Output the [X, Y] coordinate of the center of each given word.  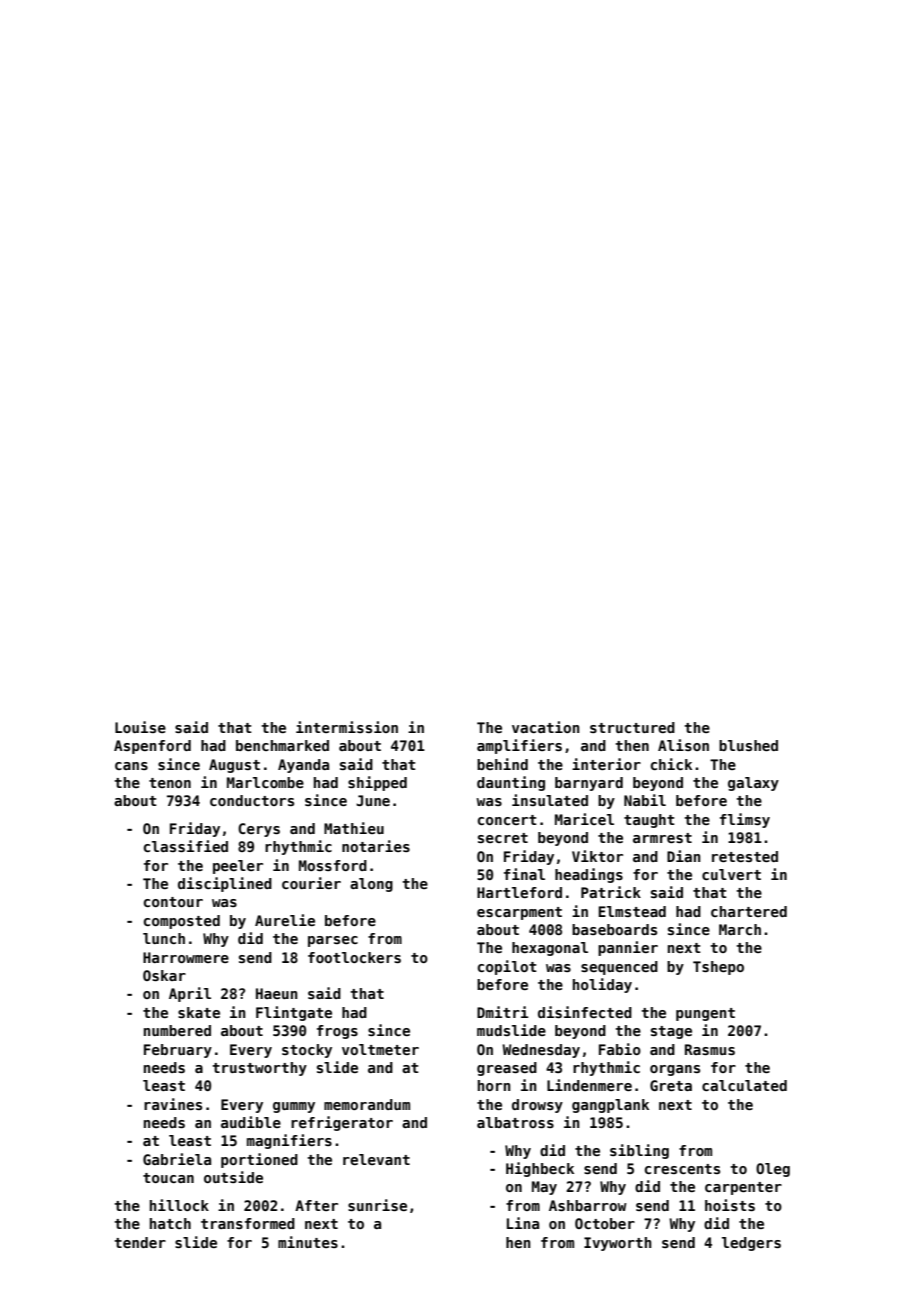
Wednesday [541, 1051]
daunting [511, 783]
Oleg [773, 1170]
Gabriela [177, 1159]
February [178, 1051]
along [371, 885]
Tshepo [718, 968]
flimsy [745, 820]
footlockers [354, 957]
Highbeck [540, 1169]
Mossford [333, 865]
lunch [164, 938]
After [316, 1205]
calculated [744, 1085]
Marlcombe [265, 782]
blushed [748, 745]
